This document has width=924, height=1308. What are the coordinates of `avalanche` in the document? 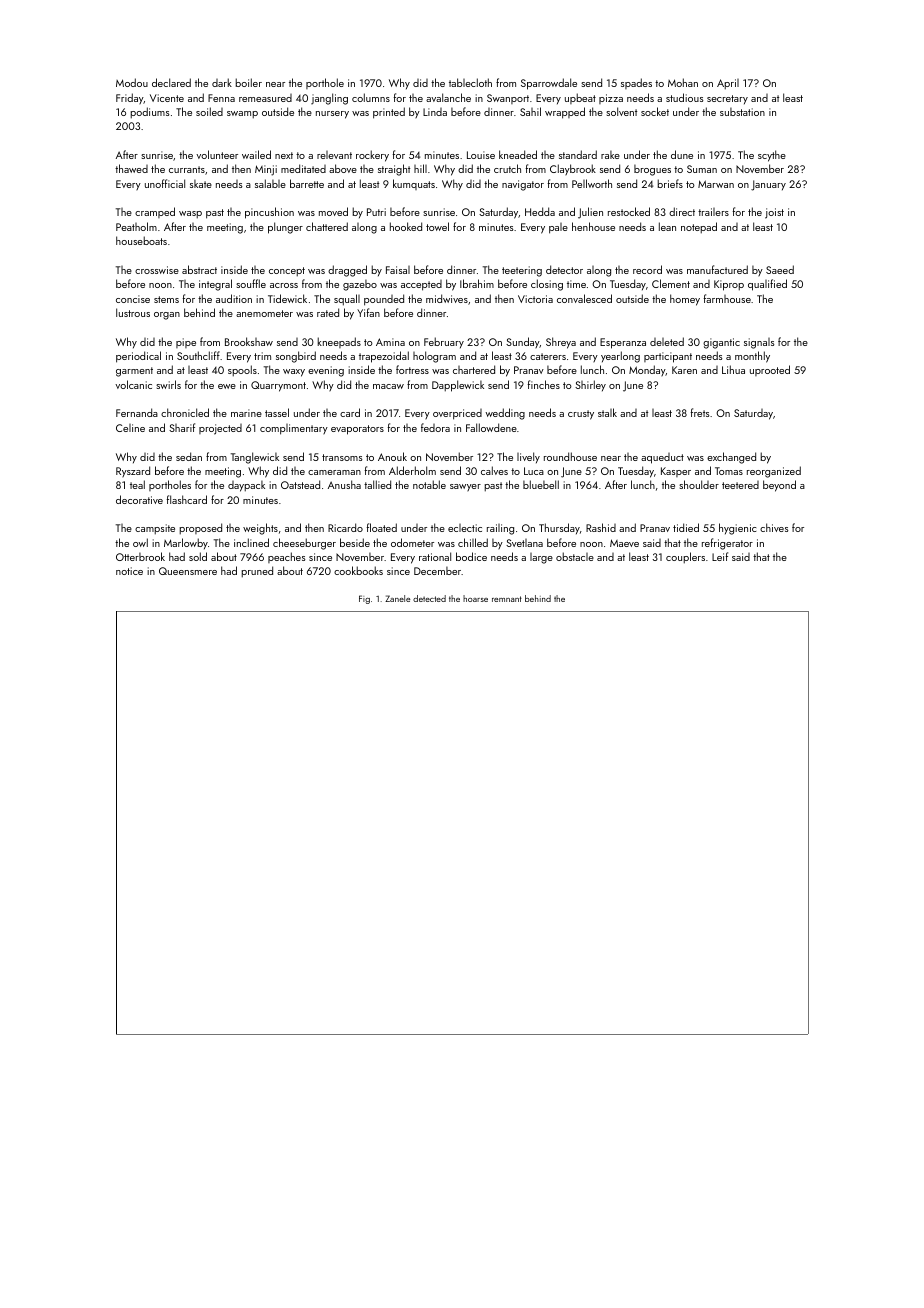 It's located at (448, 97).
